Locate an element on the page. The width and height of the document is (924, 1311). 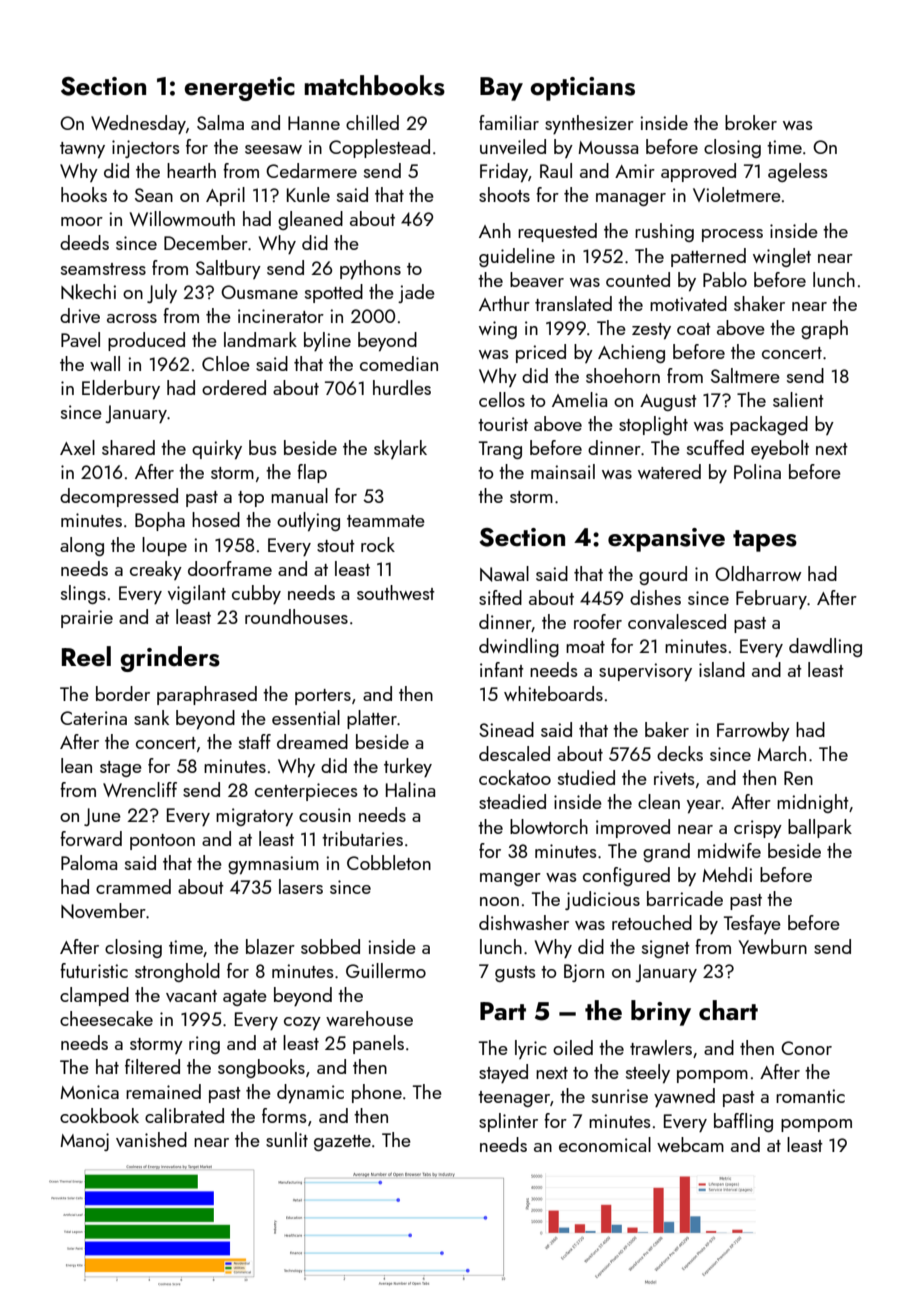
Reel is located at coordinates (86, 656).
